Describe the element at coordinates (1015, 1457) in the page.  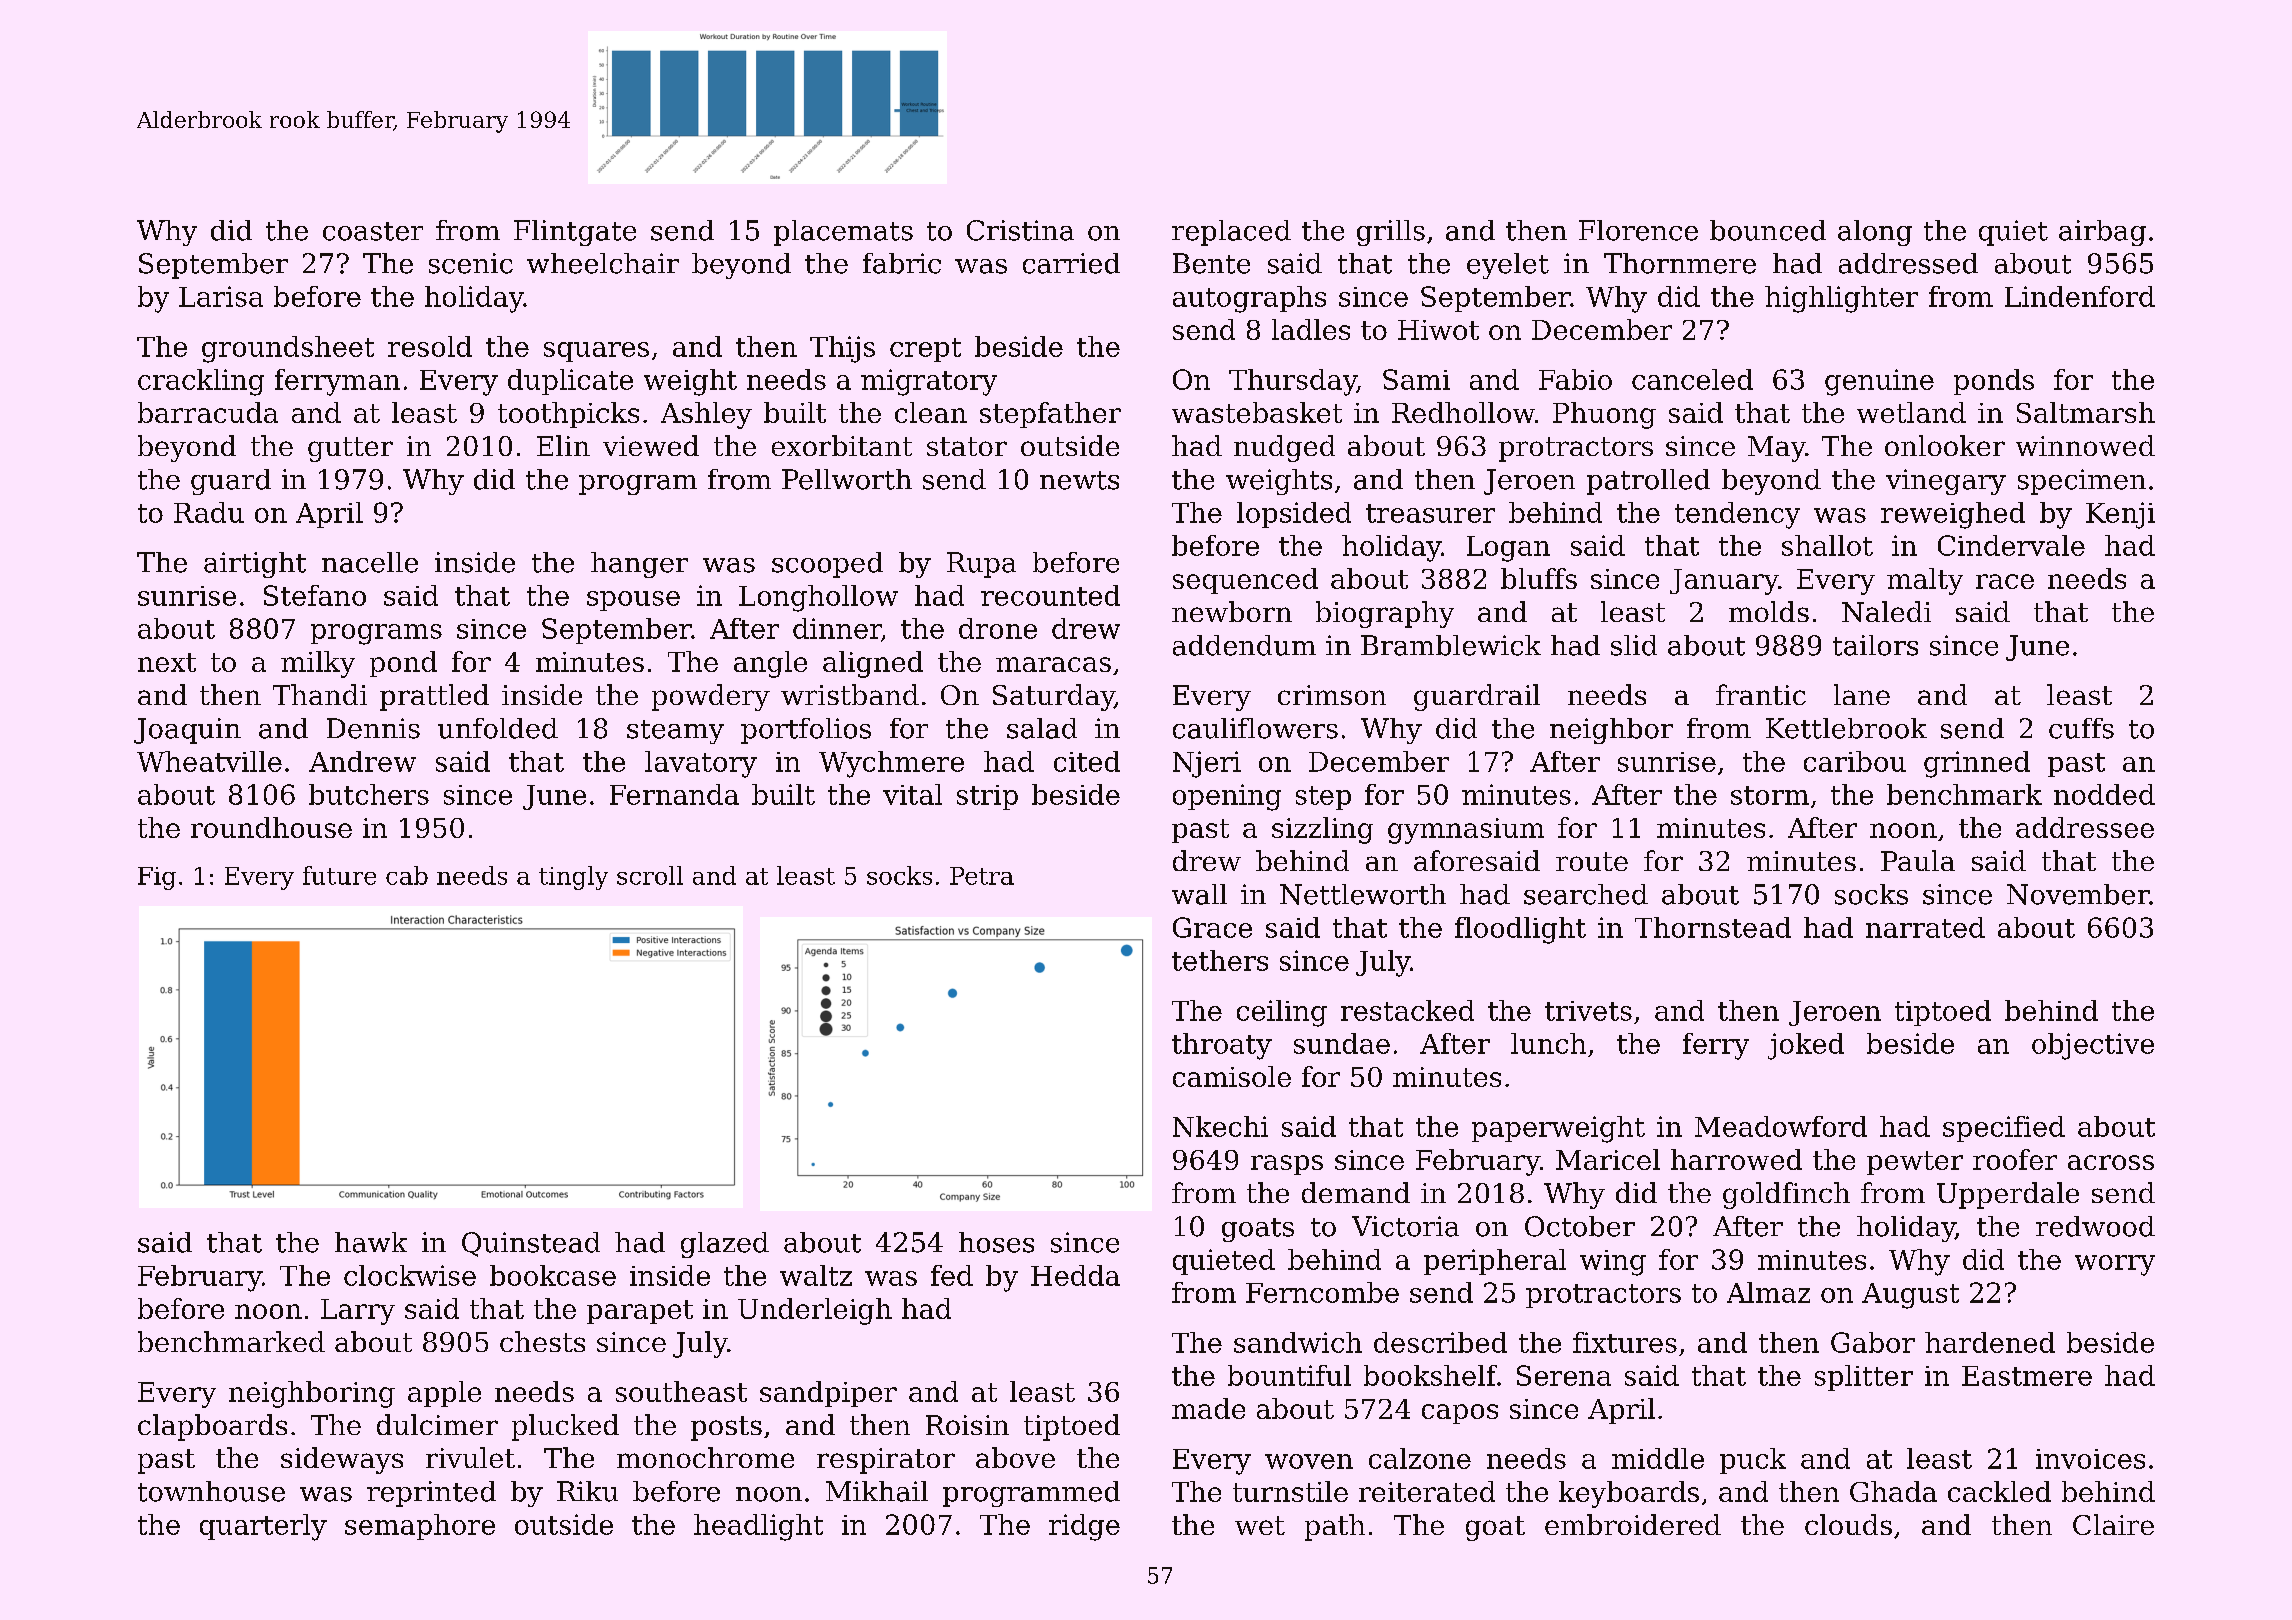
I see `above` at that location.
